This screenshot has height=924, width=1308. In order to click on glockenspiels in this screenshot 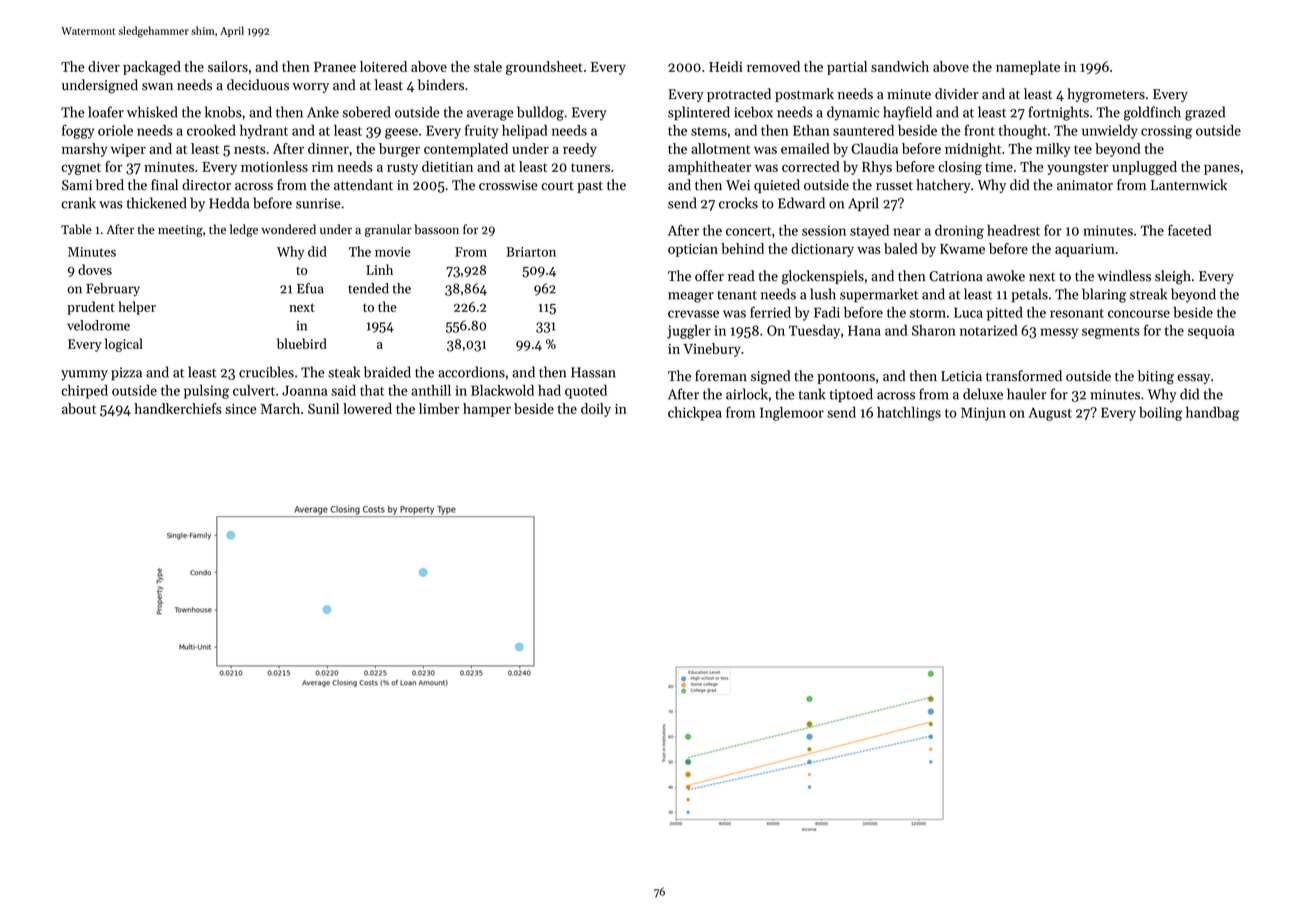, I will do `click(823, 277)`.
